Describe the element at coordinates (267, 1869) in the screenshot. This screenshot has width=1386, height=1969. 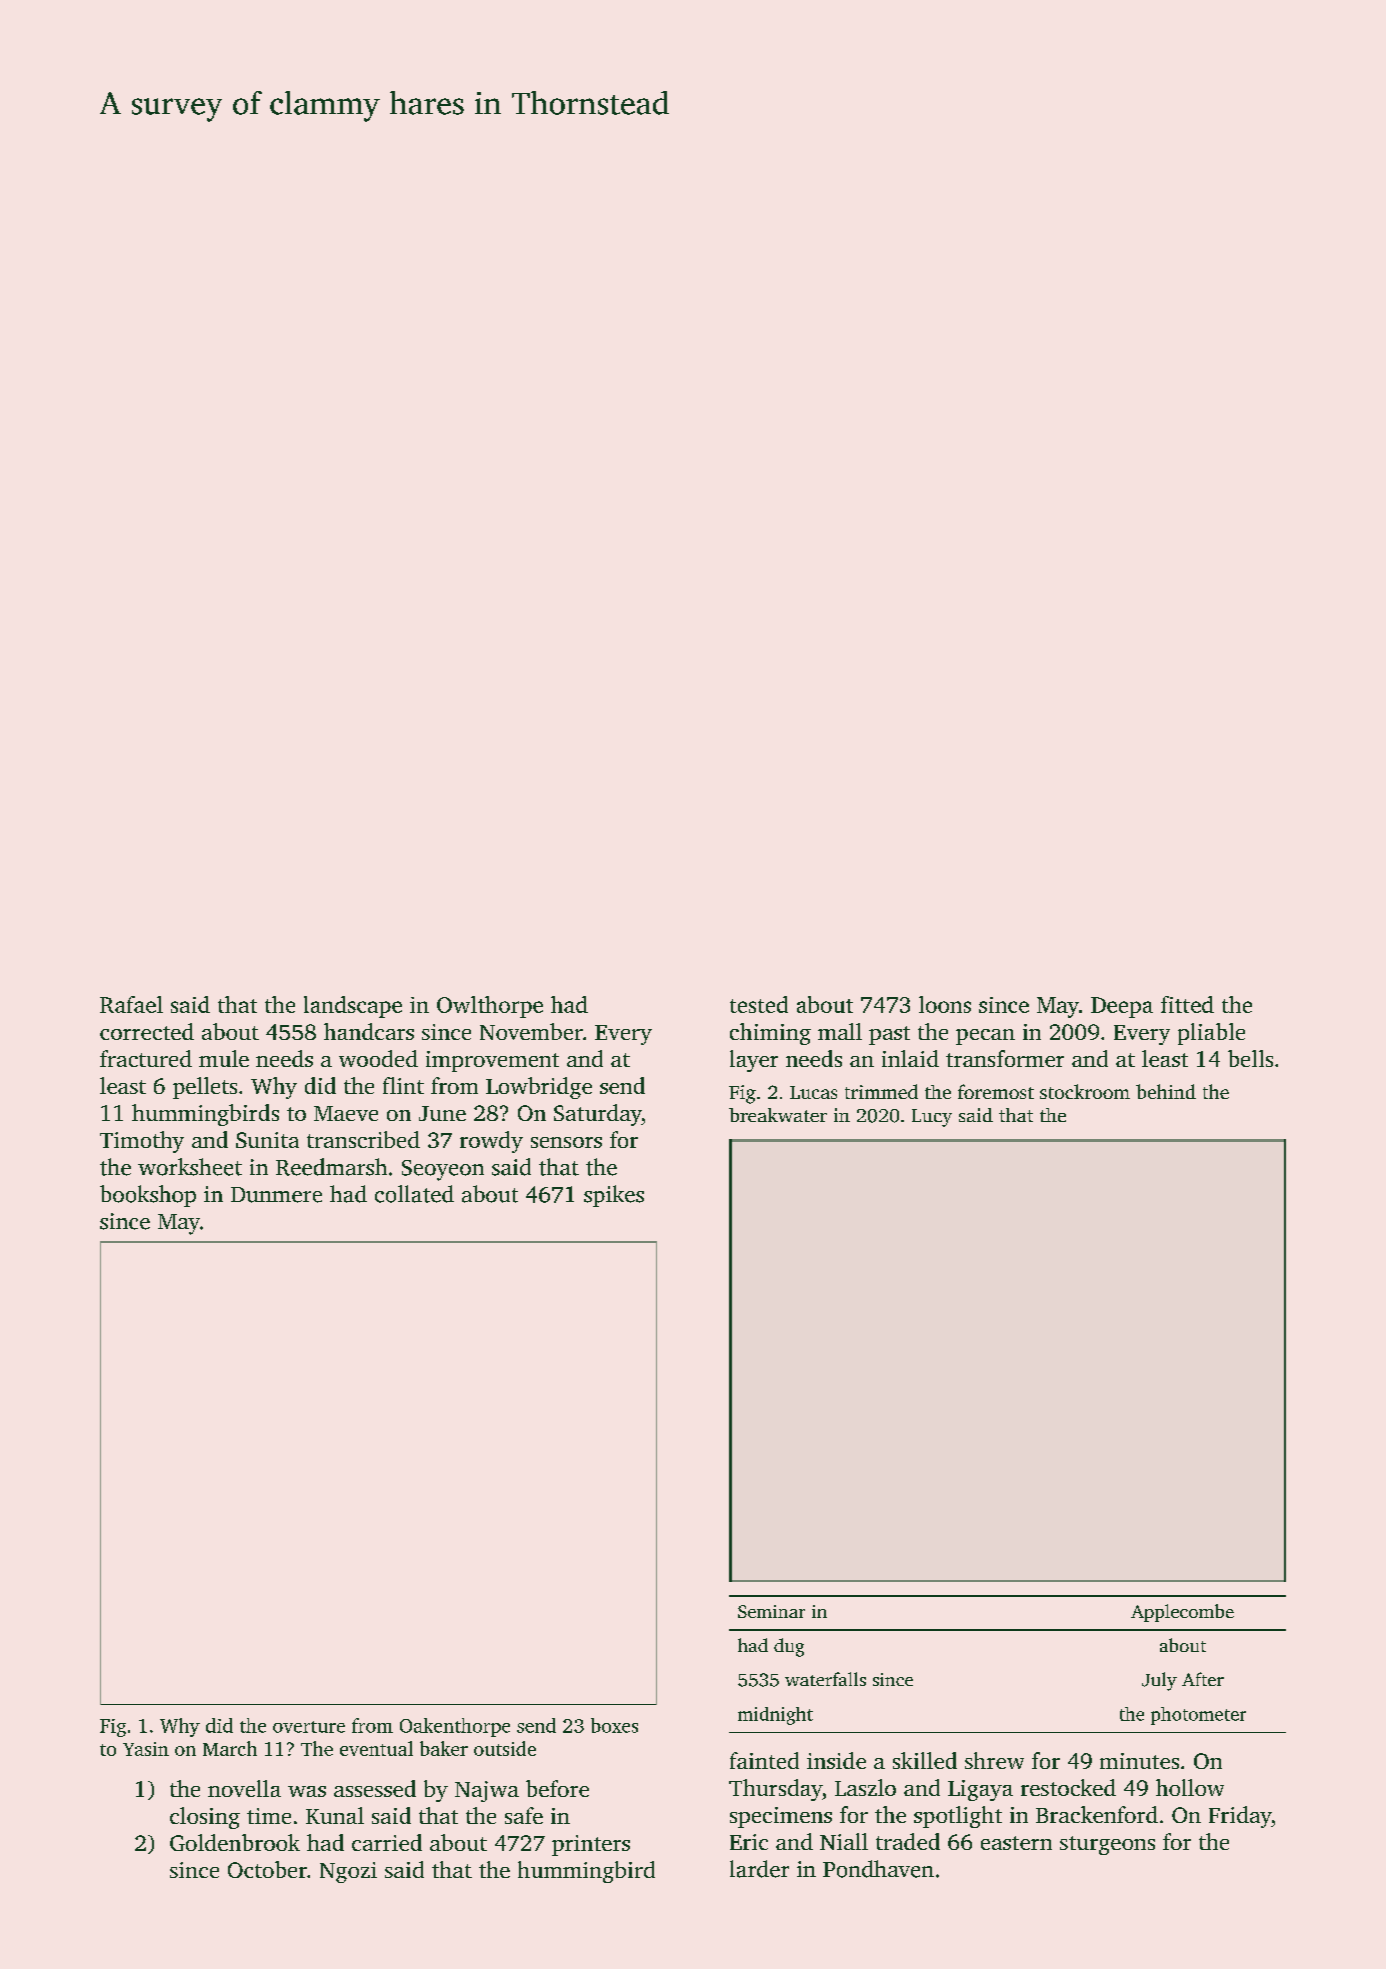
I see `October` at that location.
